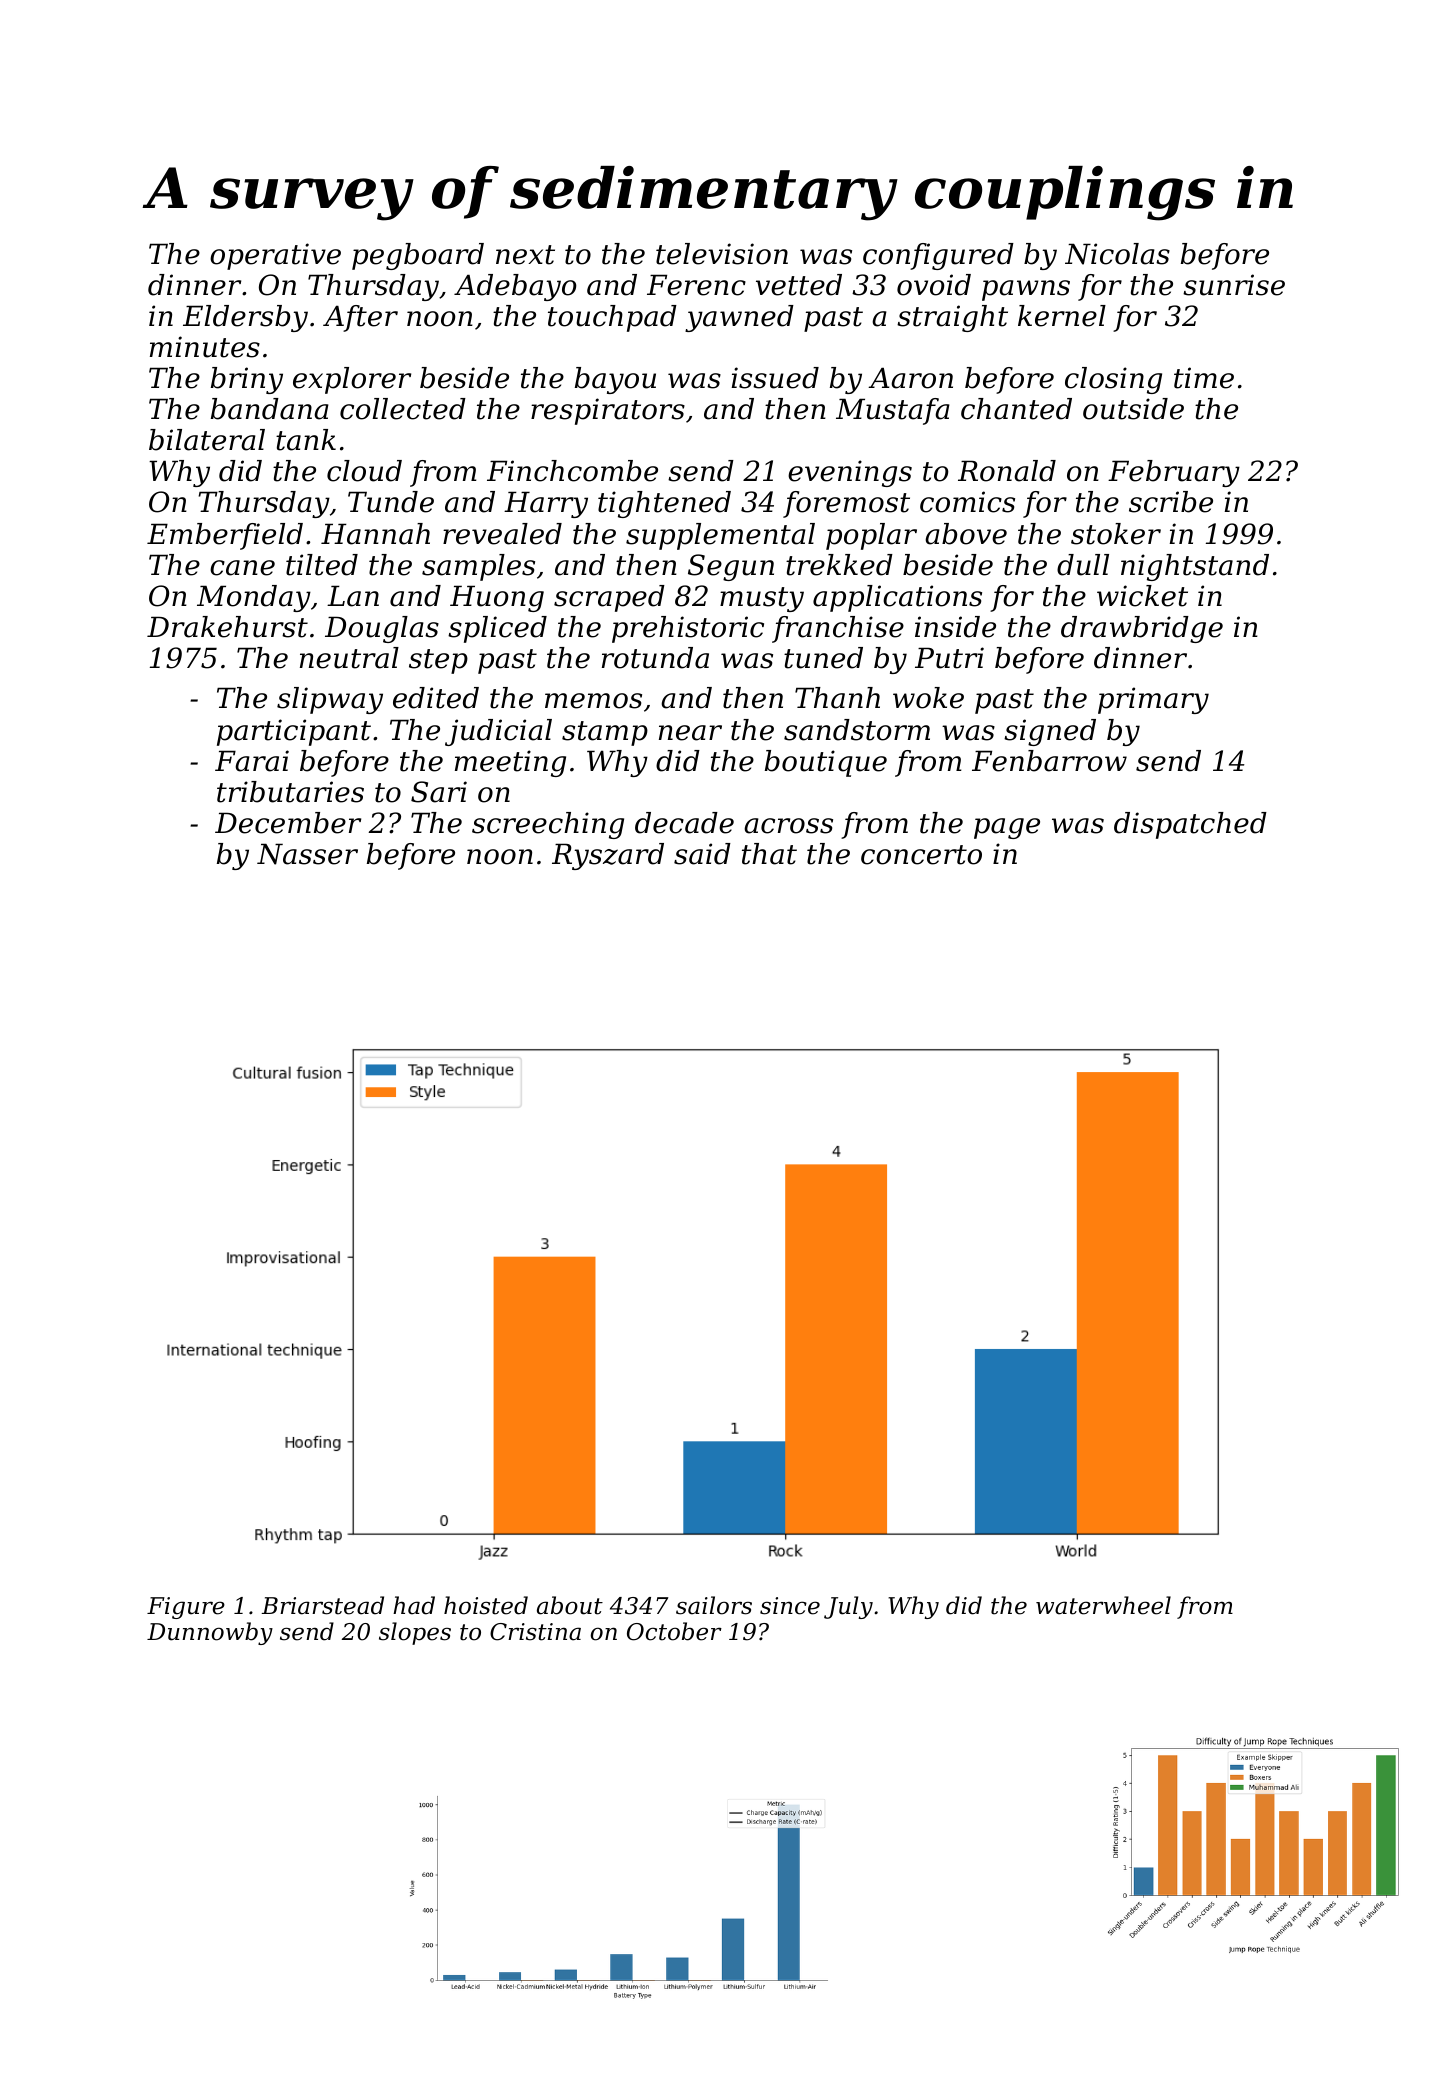 This document has height=2100, width=1450. Describe the element at coordinates (857, 730) in the document. I see `sandstorm` at that location.
